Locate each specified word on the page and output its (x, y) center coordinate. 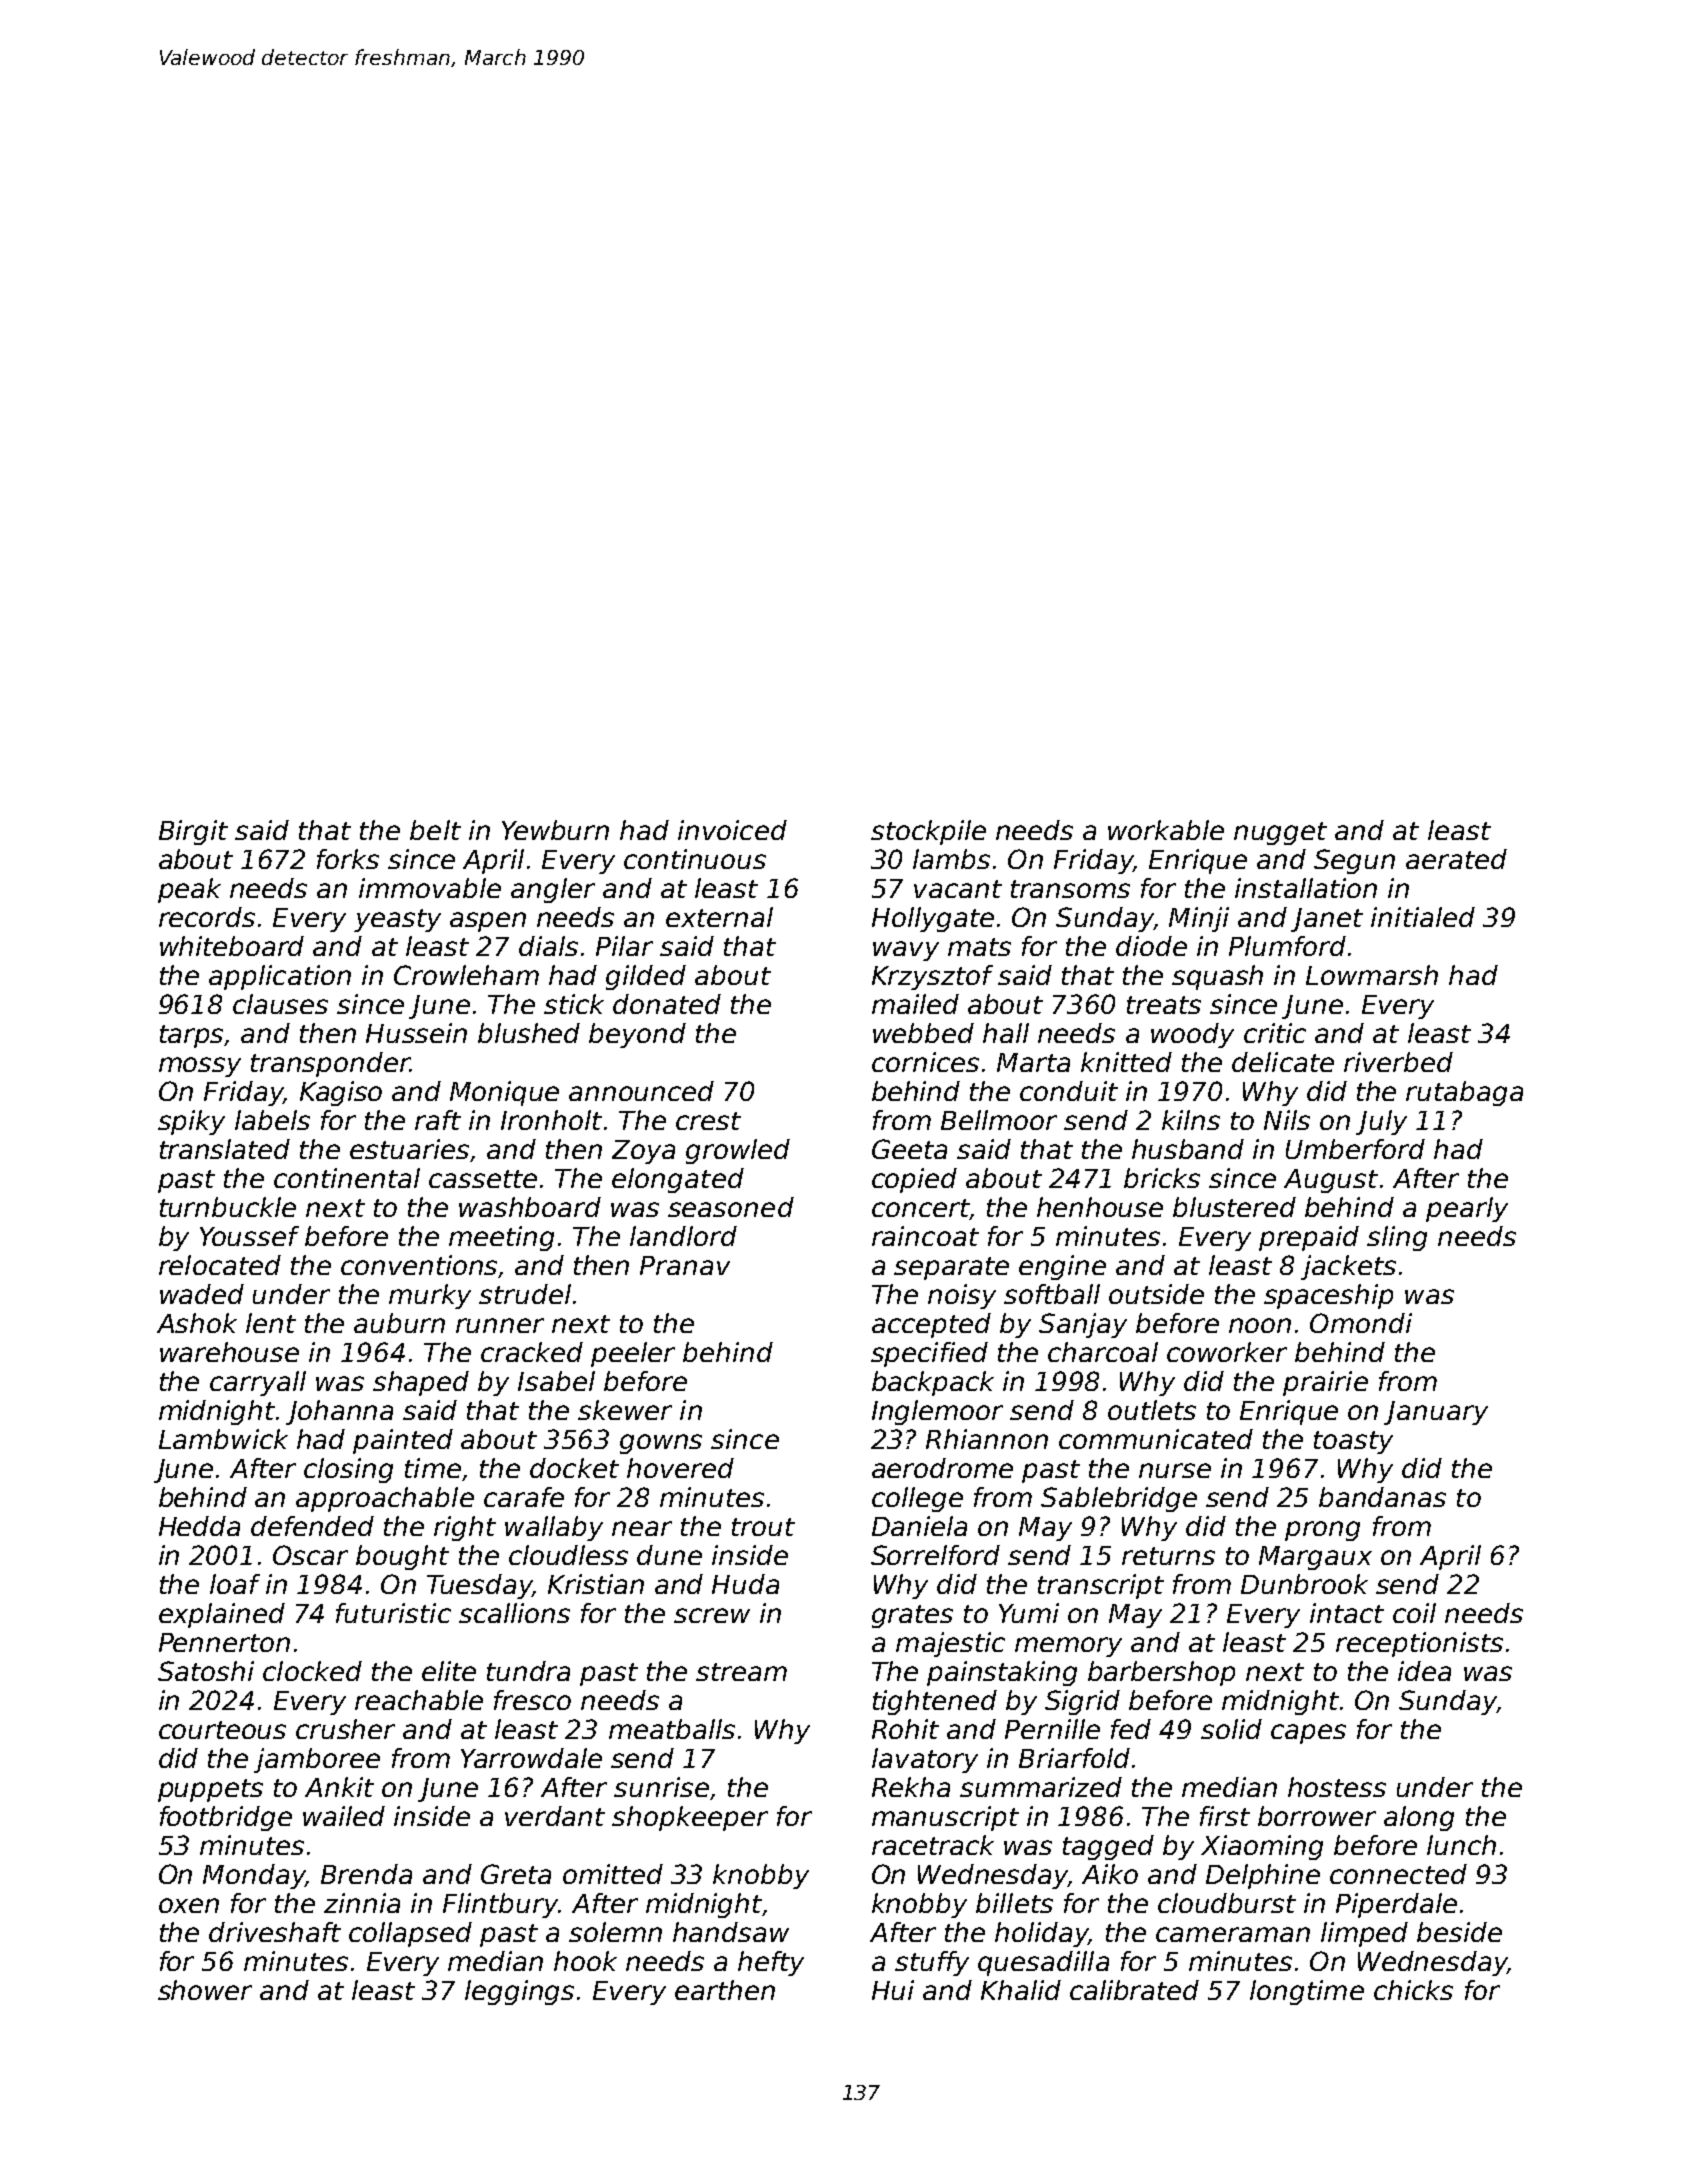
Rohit (905, 1729)
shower (205, 1990)
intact (1347, 1613)
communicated (1156, 1439)
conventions (419, 1265)
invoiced (732, 830)
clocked (312, 1671)
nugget (1280, 833)
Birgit (193, 832)
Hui (893, 1990)
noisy (962, 1296)
